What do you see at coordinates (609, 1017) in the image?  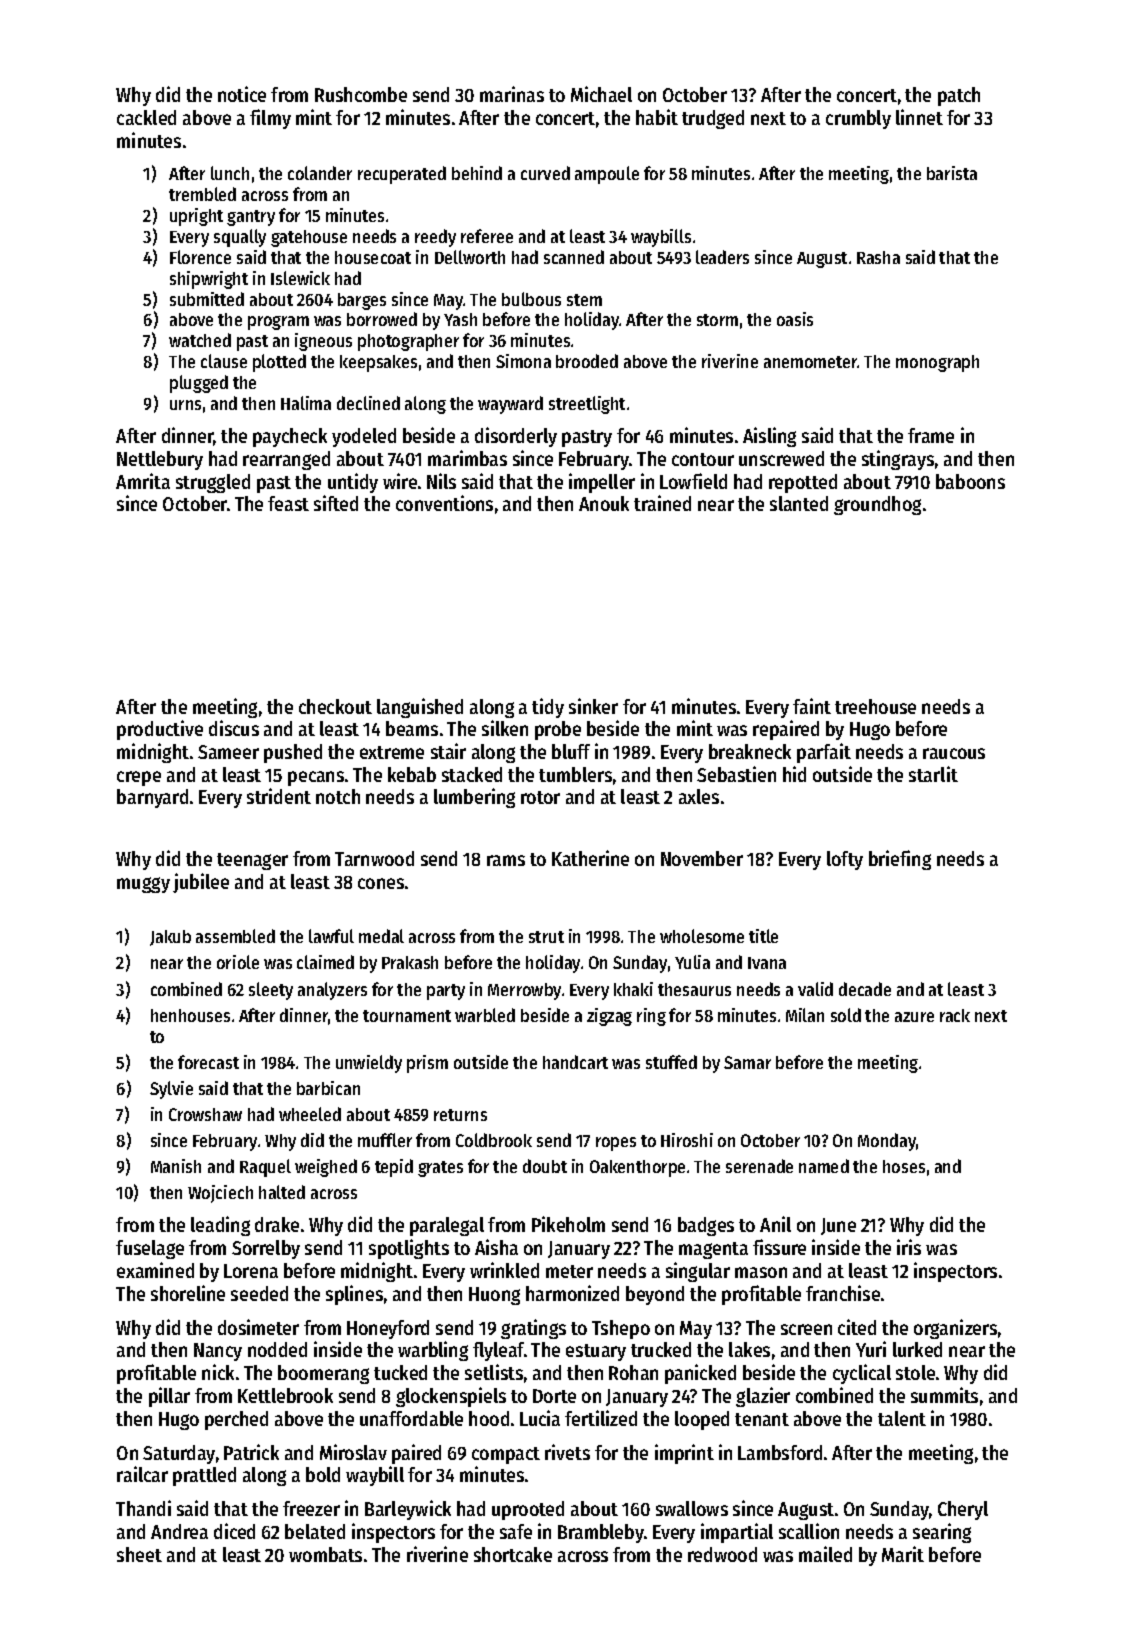 I see `zigzag` at bounding box center [609, 1017].
